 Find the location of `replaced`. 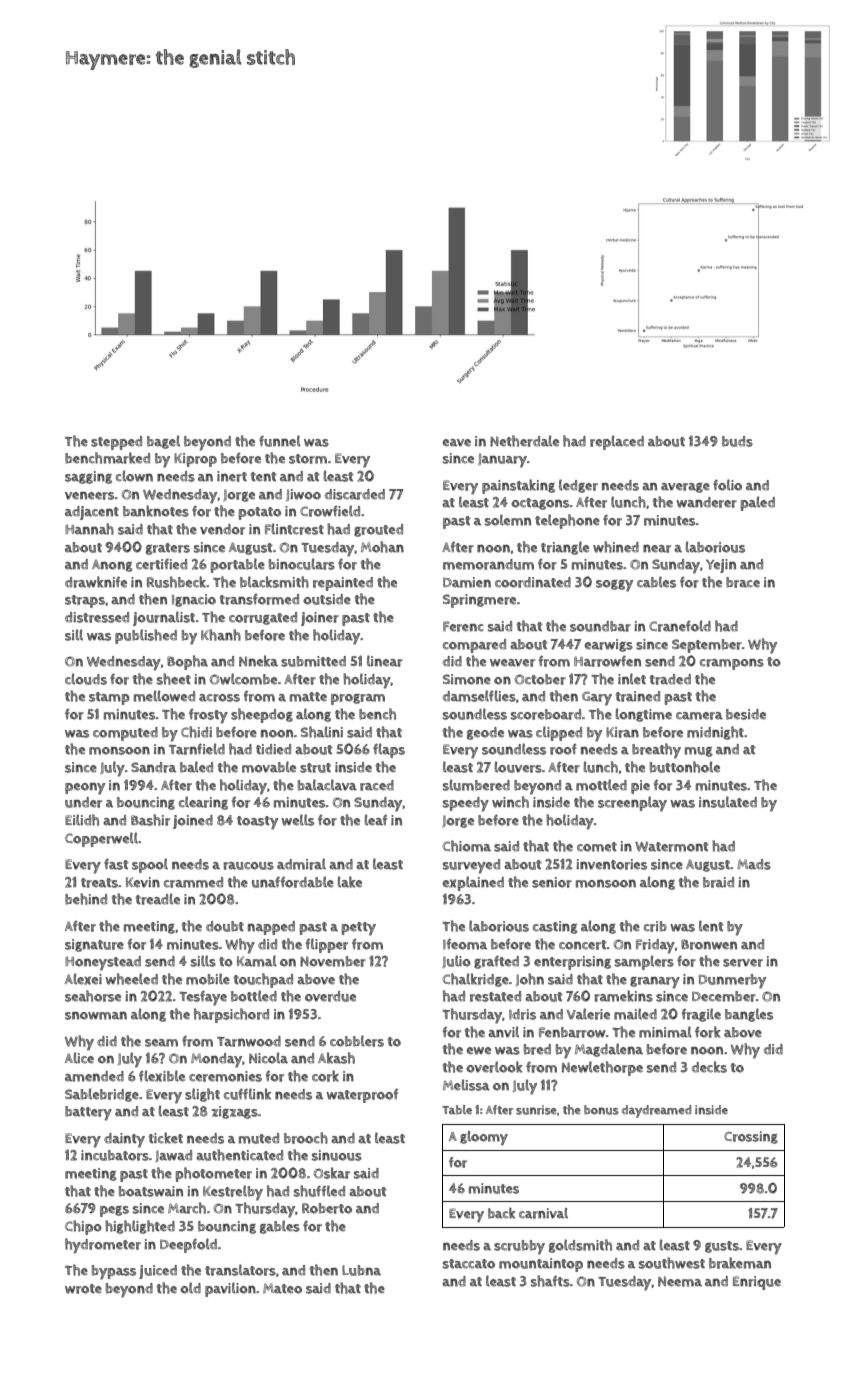

replaced is located at coordinates (617, 442).
